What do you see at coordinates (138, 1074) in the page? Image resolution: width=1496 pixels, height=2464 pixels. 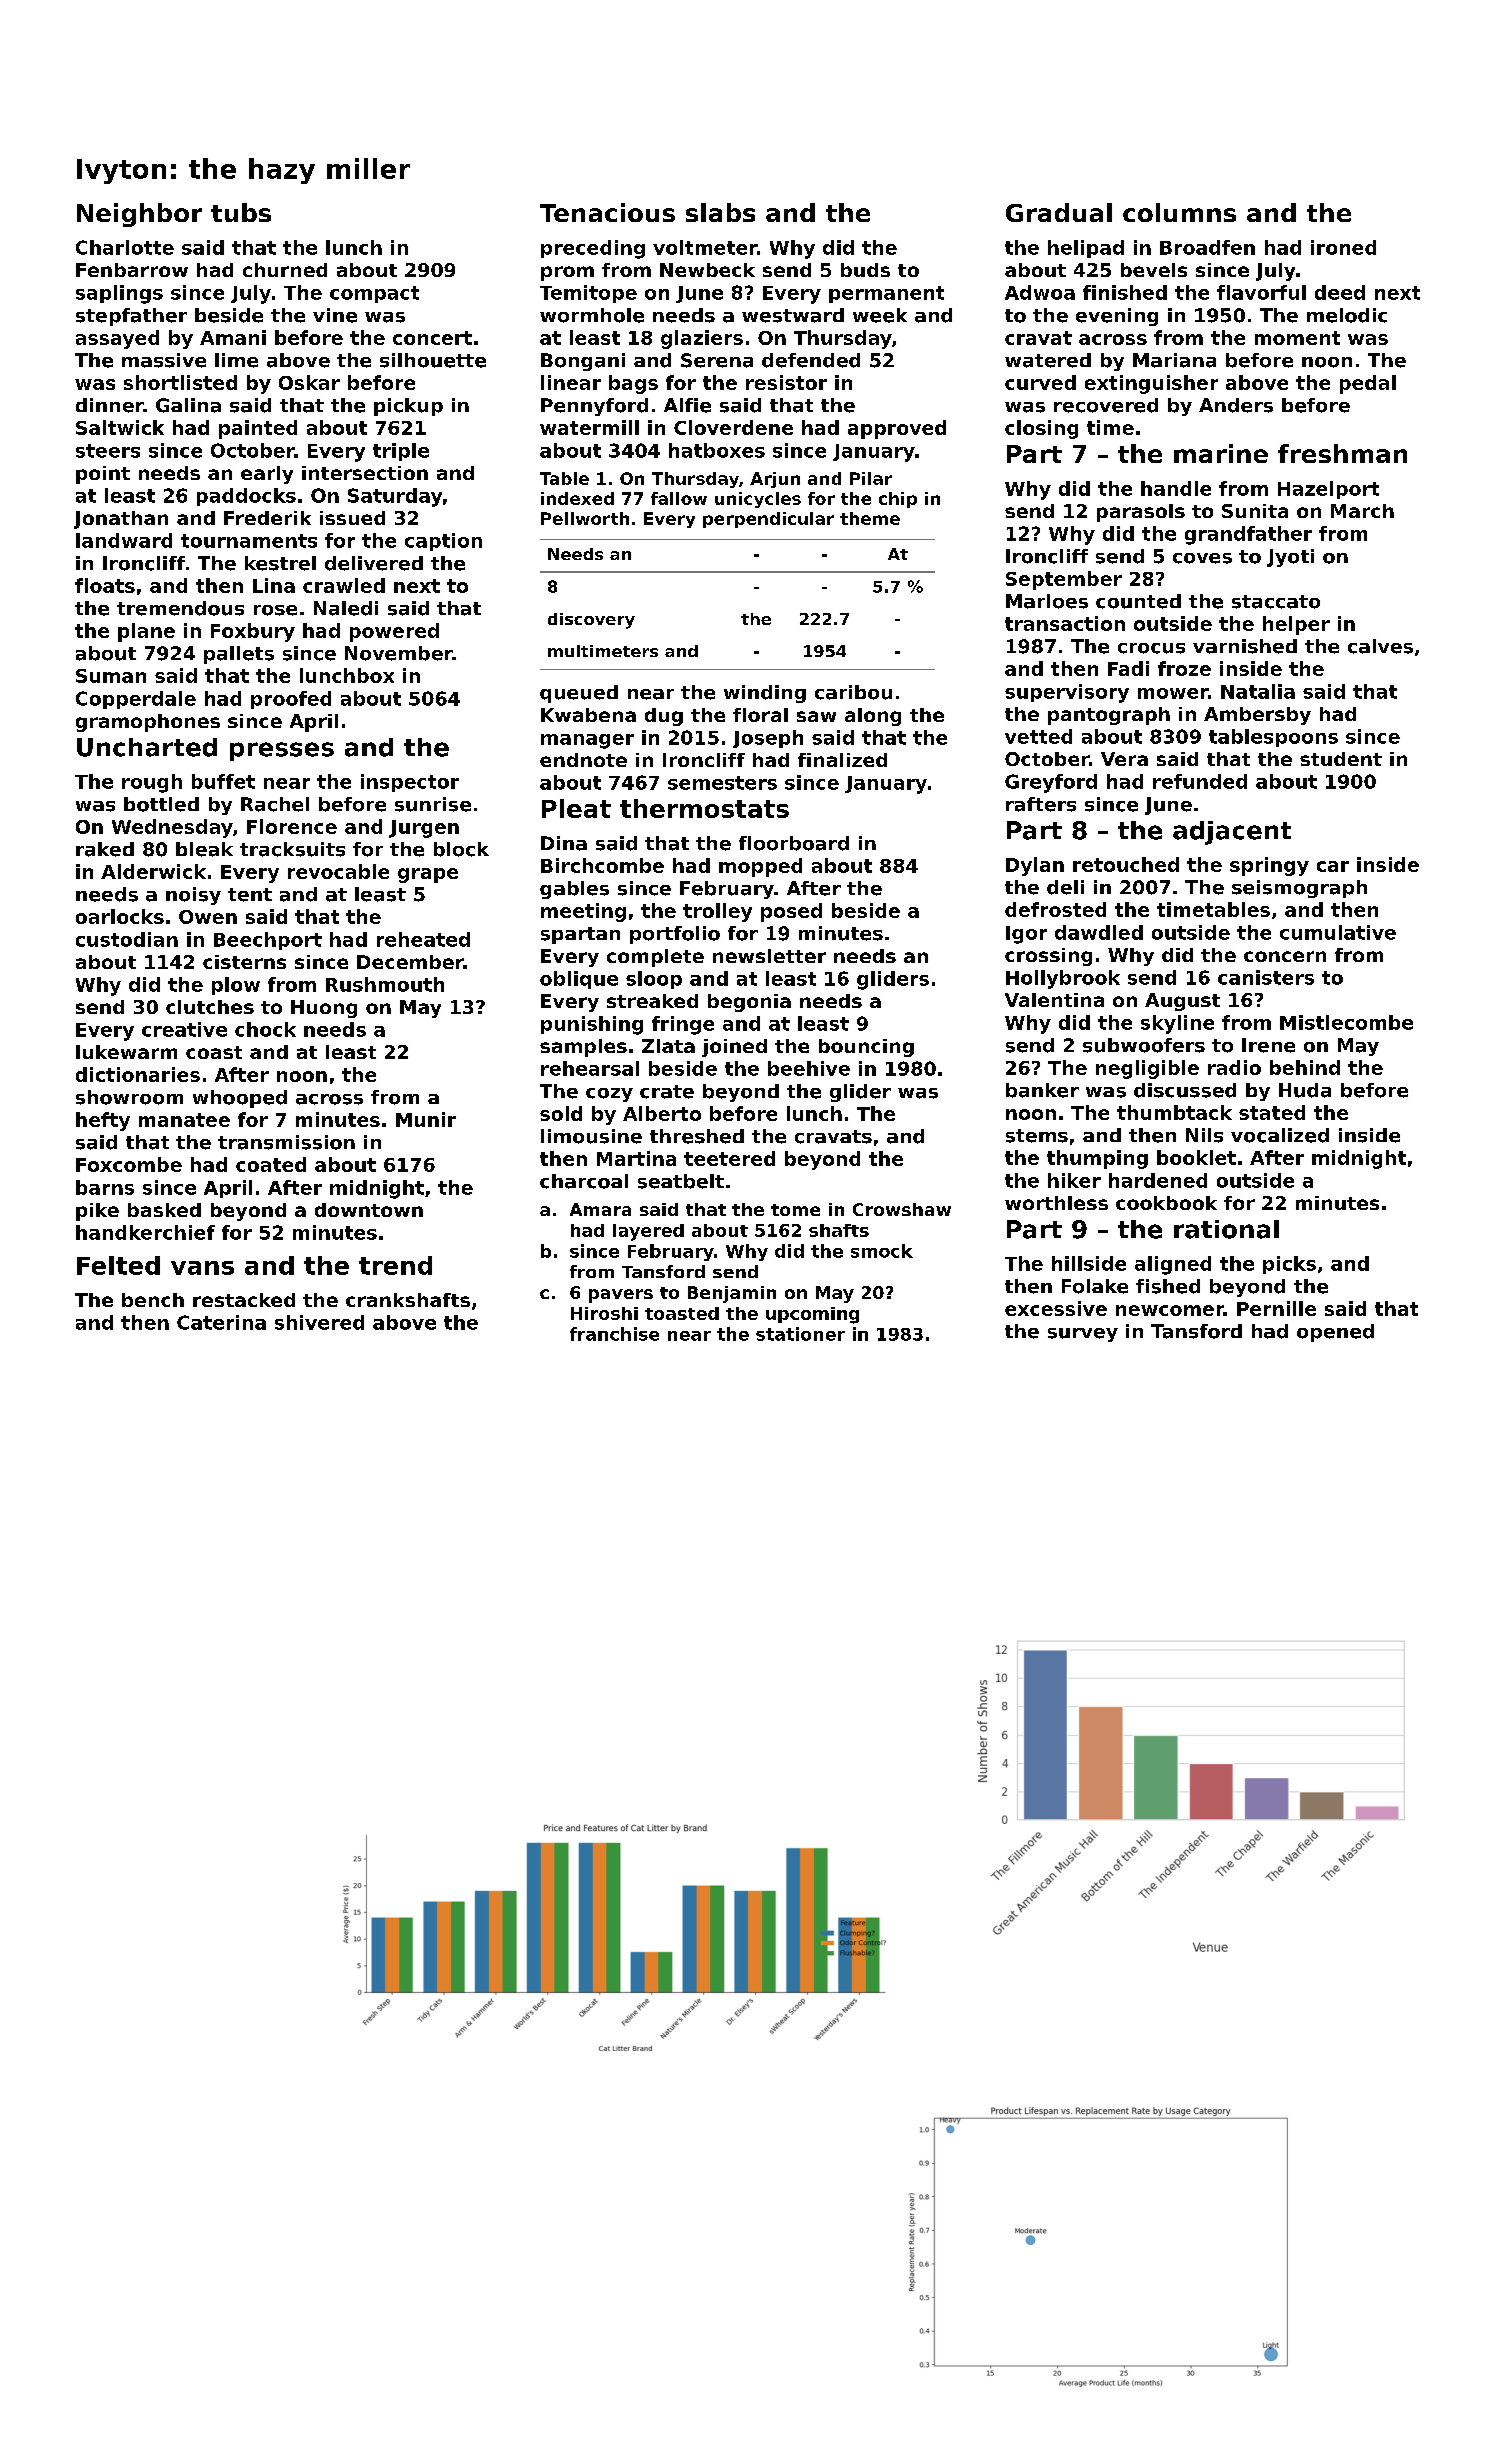 I see `dictionaries` at bounding box center [138, 1074].
